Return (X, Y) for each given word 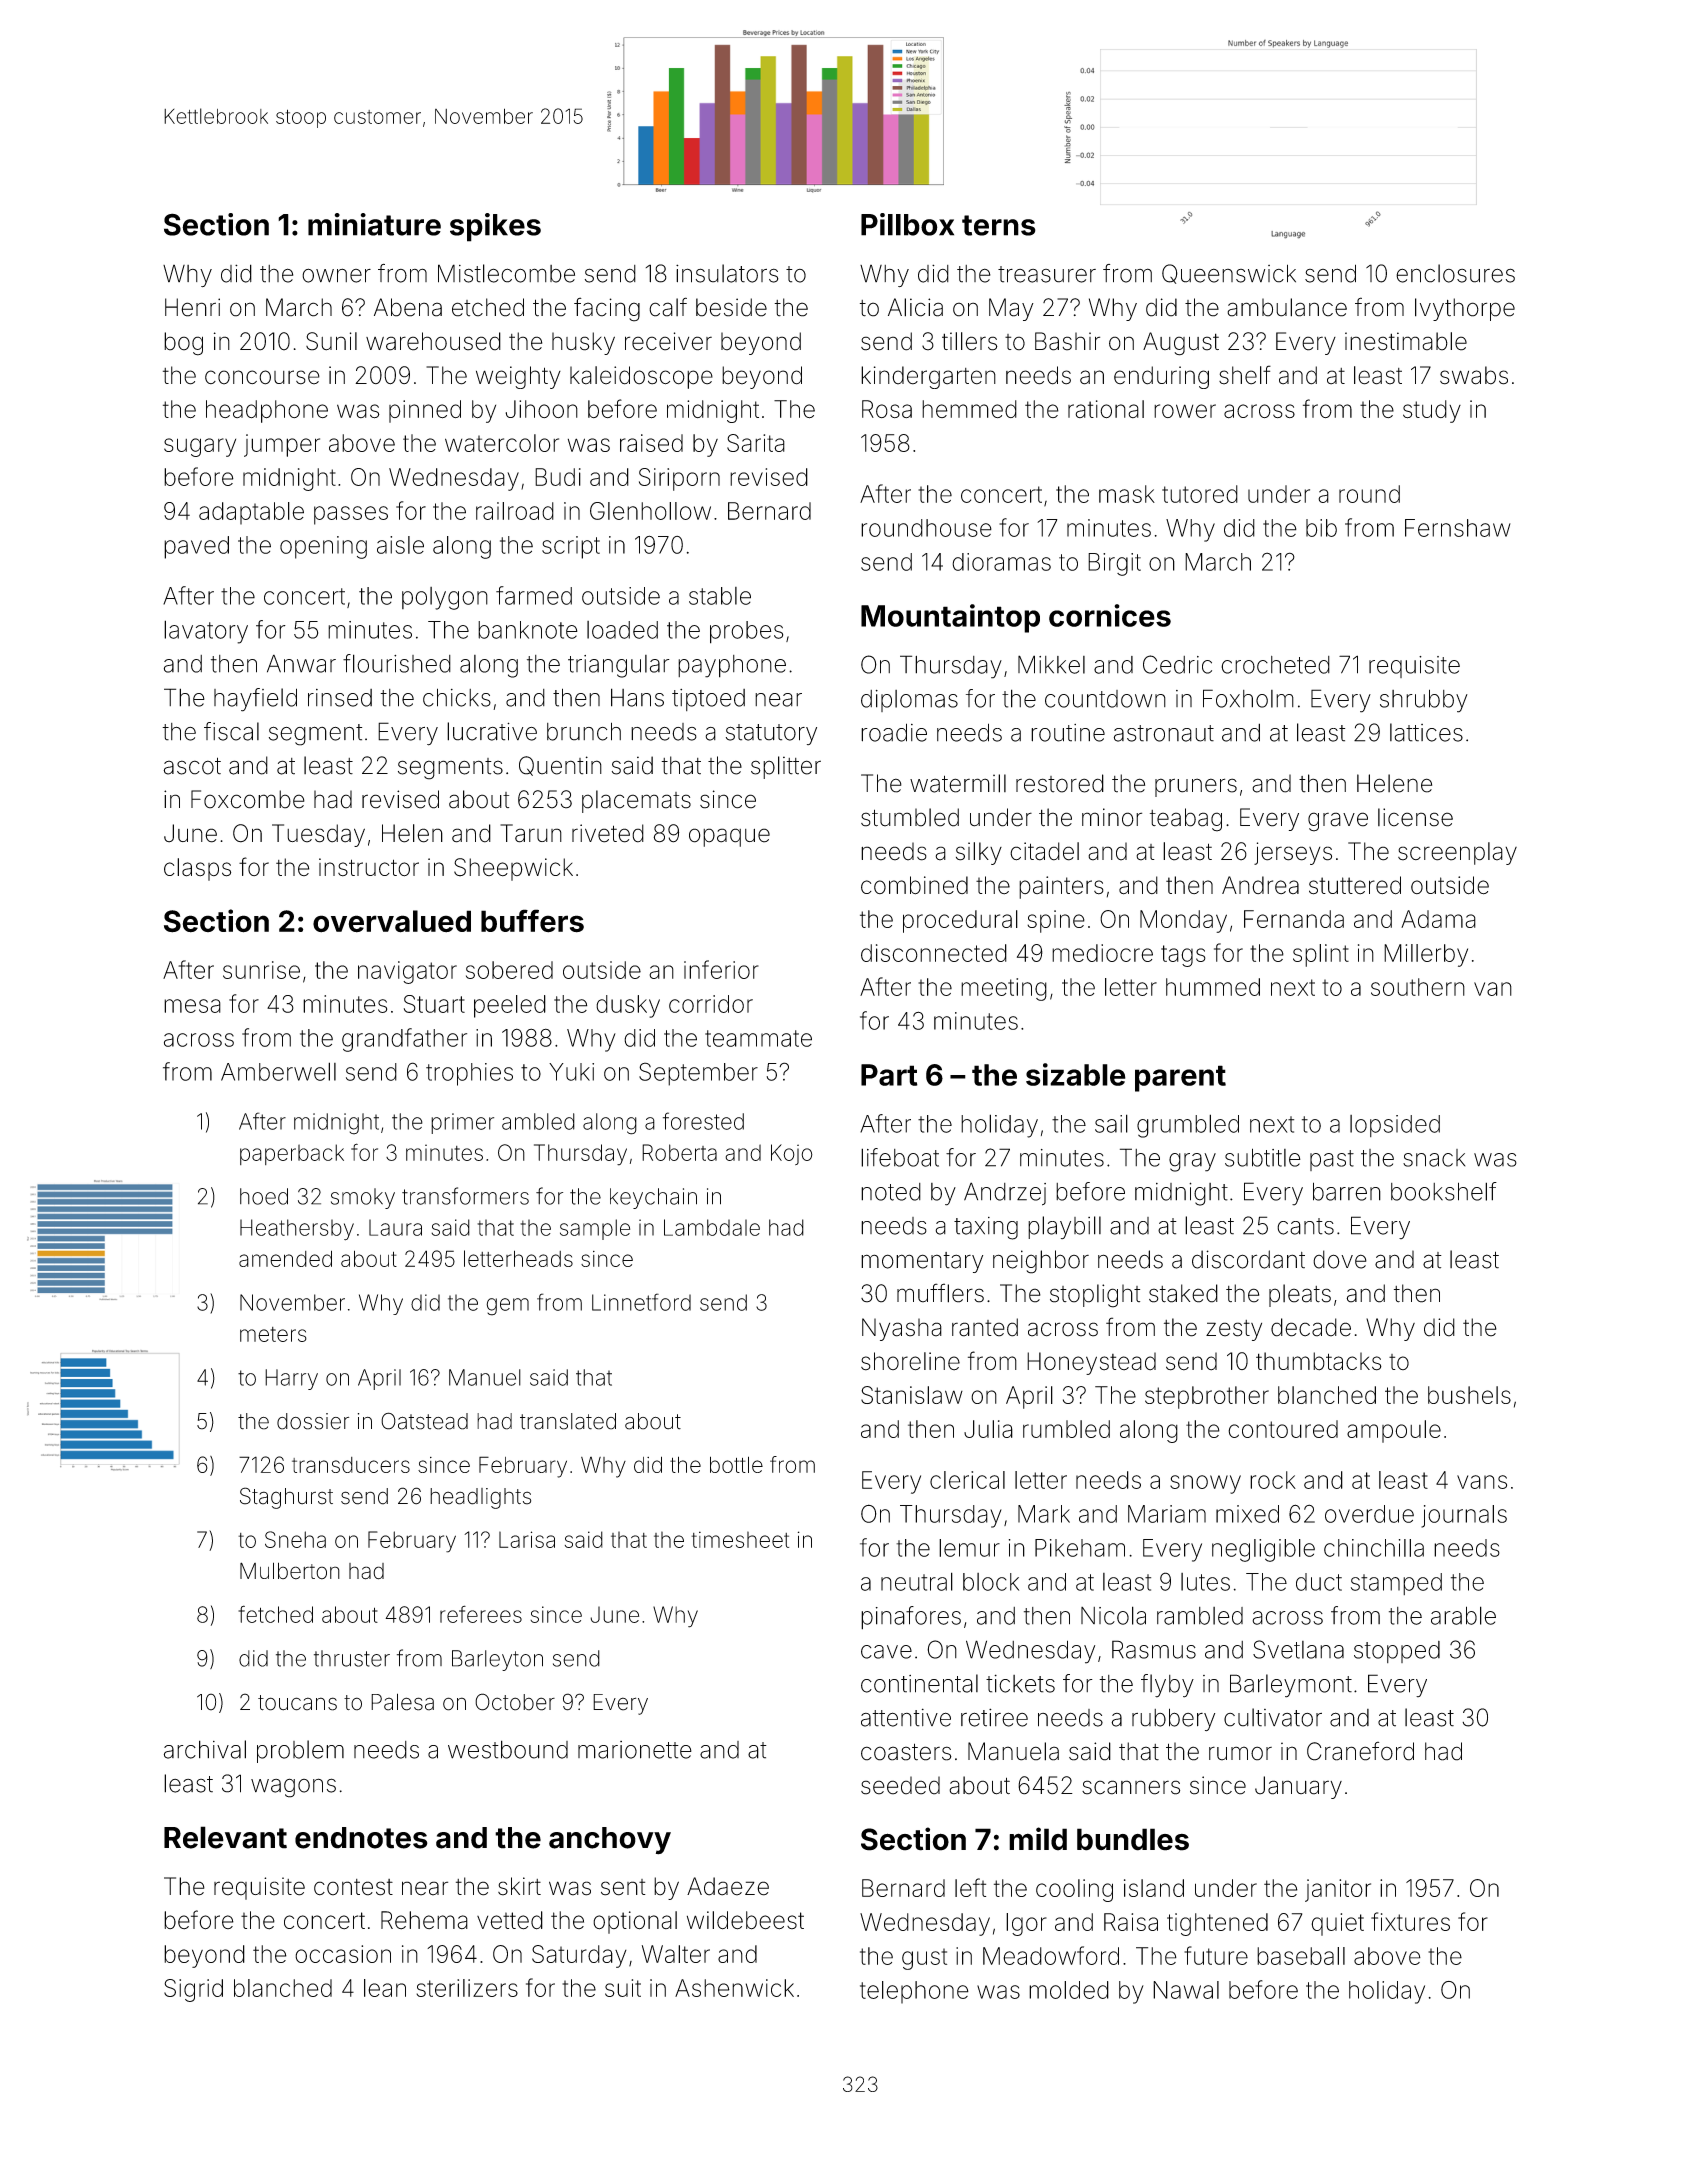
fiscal (231, 731)
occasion (343, 1954)
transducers (351, 1465)
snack (1434, 1158)
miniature (374, 224)
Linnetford (641, 1302)
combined (914, 885)
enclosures (1455, 273)
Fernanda (1294, 919)
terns (999, 225)
